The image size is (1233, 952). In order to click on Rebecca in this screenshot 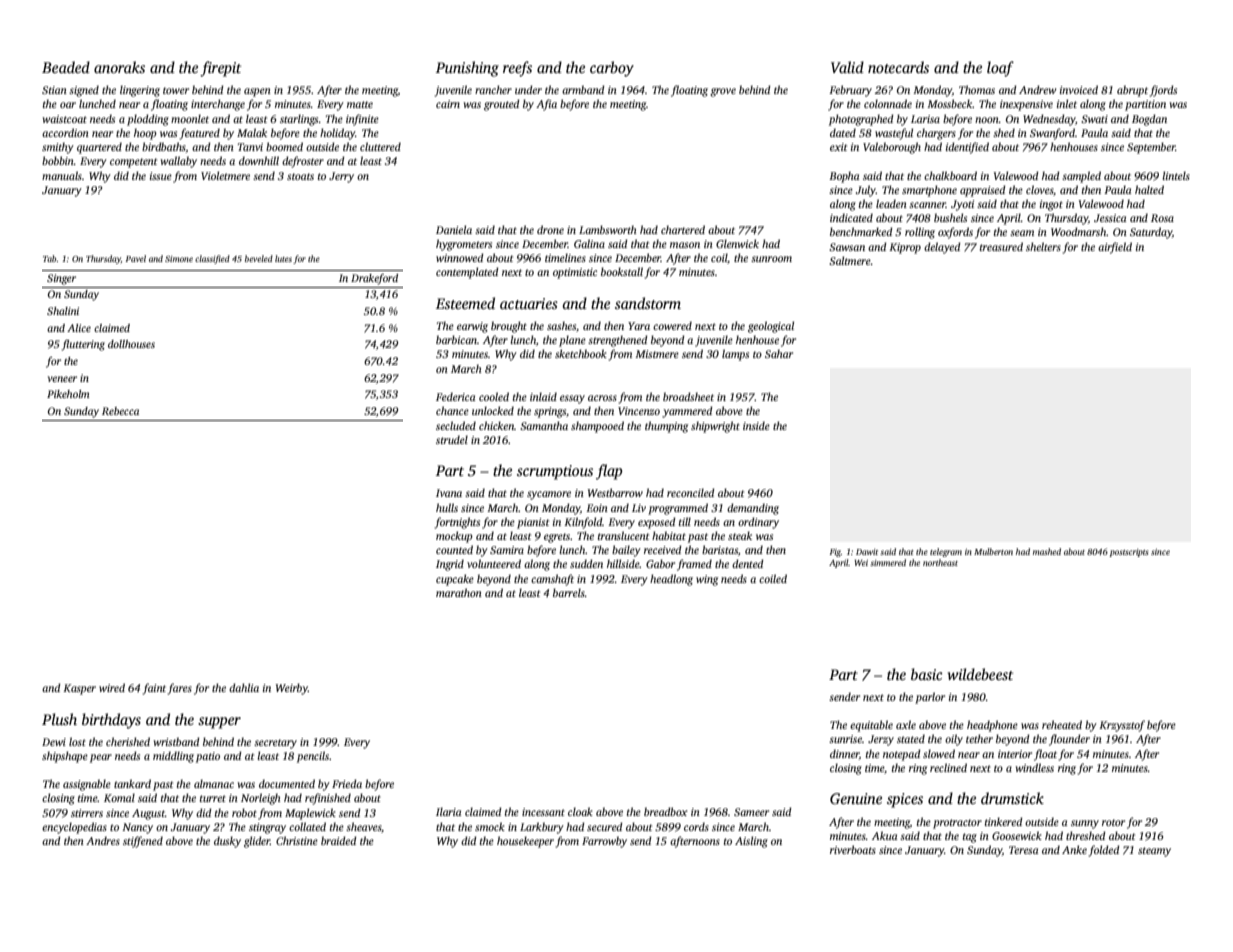, I will do `click(120, 411)`.
